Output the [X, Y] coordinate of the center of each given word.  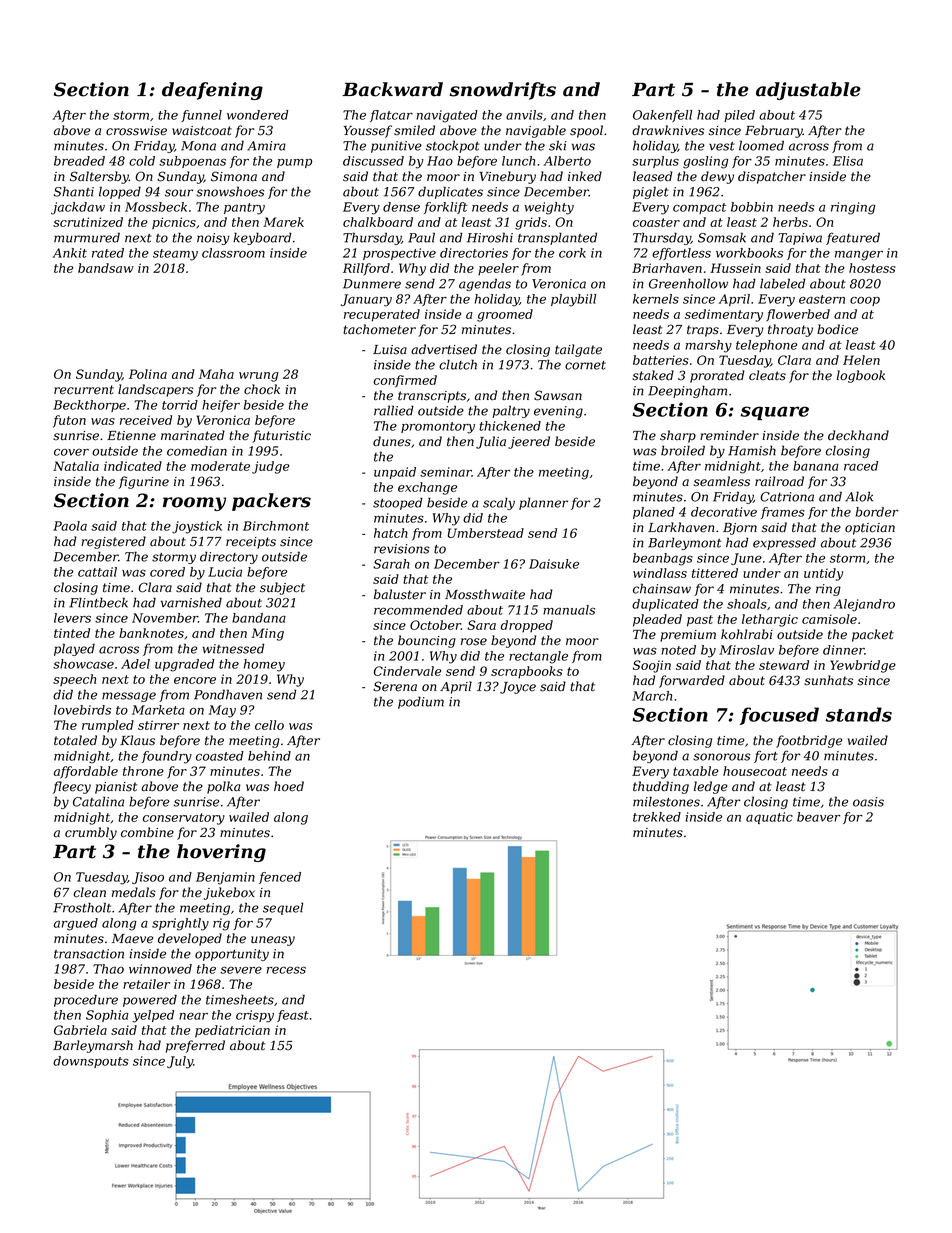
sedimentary [724, 315]
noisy [213, 239]
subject [282, 588]
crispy [255, 1016]
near [193, 1016]
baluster [400, 594]
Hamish [752, 450]
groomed [505, 315]
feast [293, 1016]
